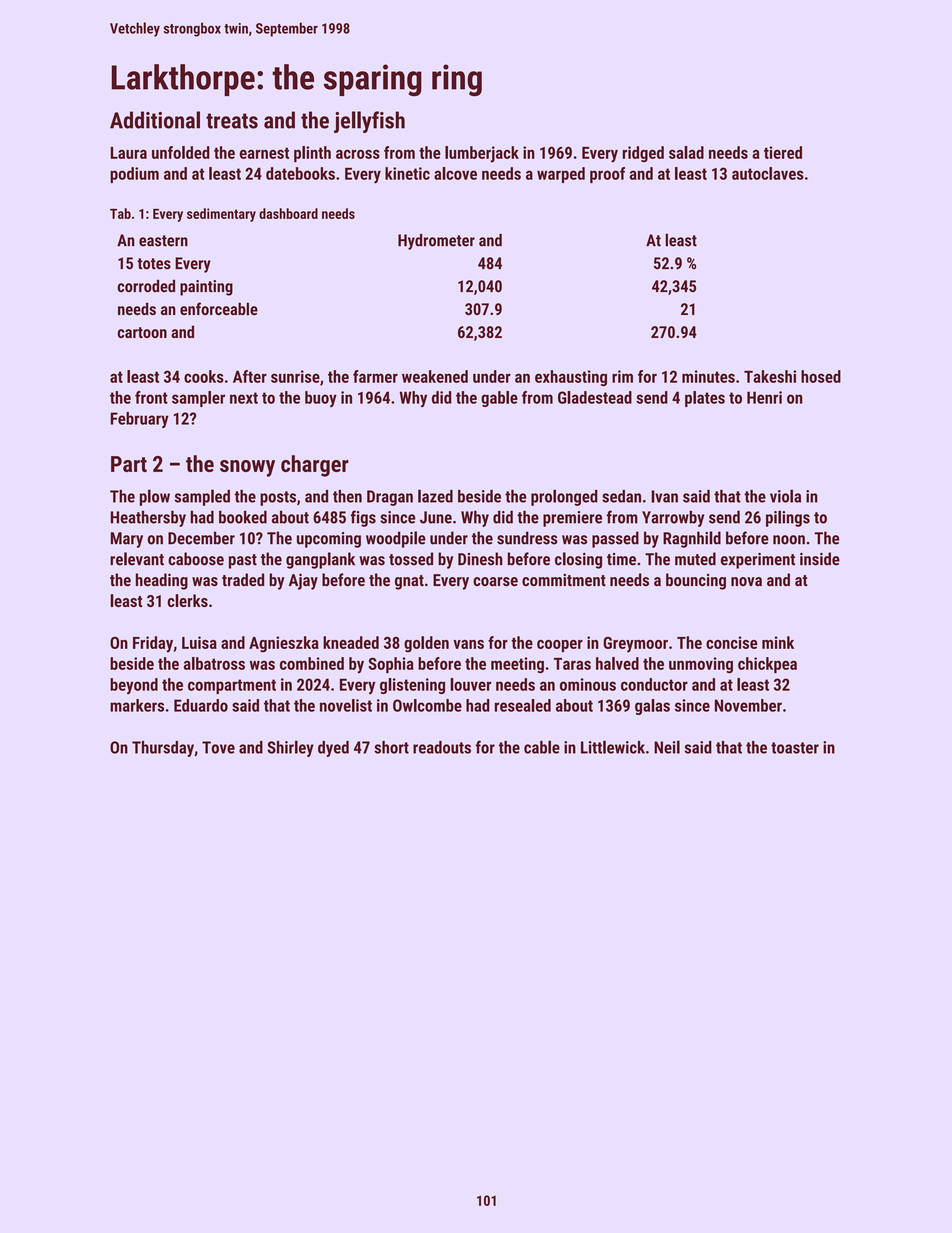 This screenshot has width=952, height=1233. What do you see at coordinates (783, 152) in the screenshot?
I see `tiered` at bounding box center [783, 152].
